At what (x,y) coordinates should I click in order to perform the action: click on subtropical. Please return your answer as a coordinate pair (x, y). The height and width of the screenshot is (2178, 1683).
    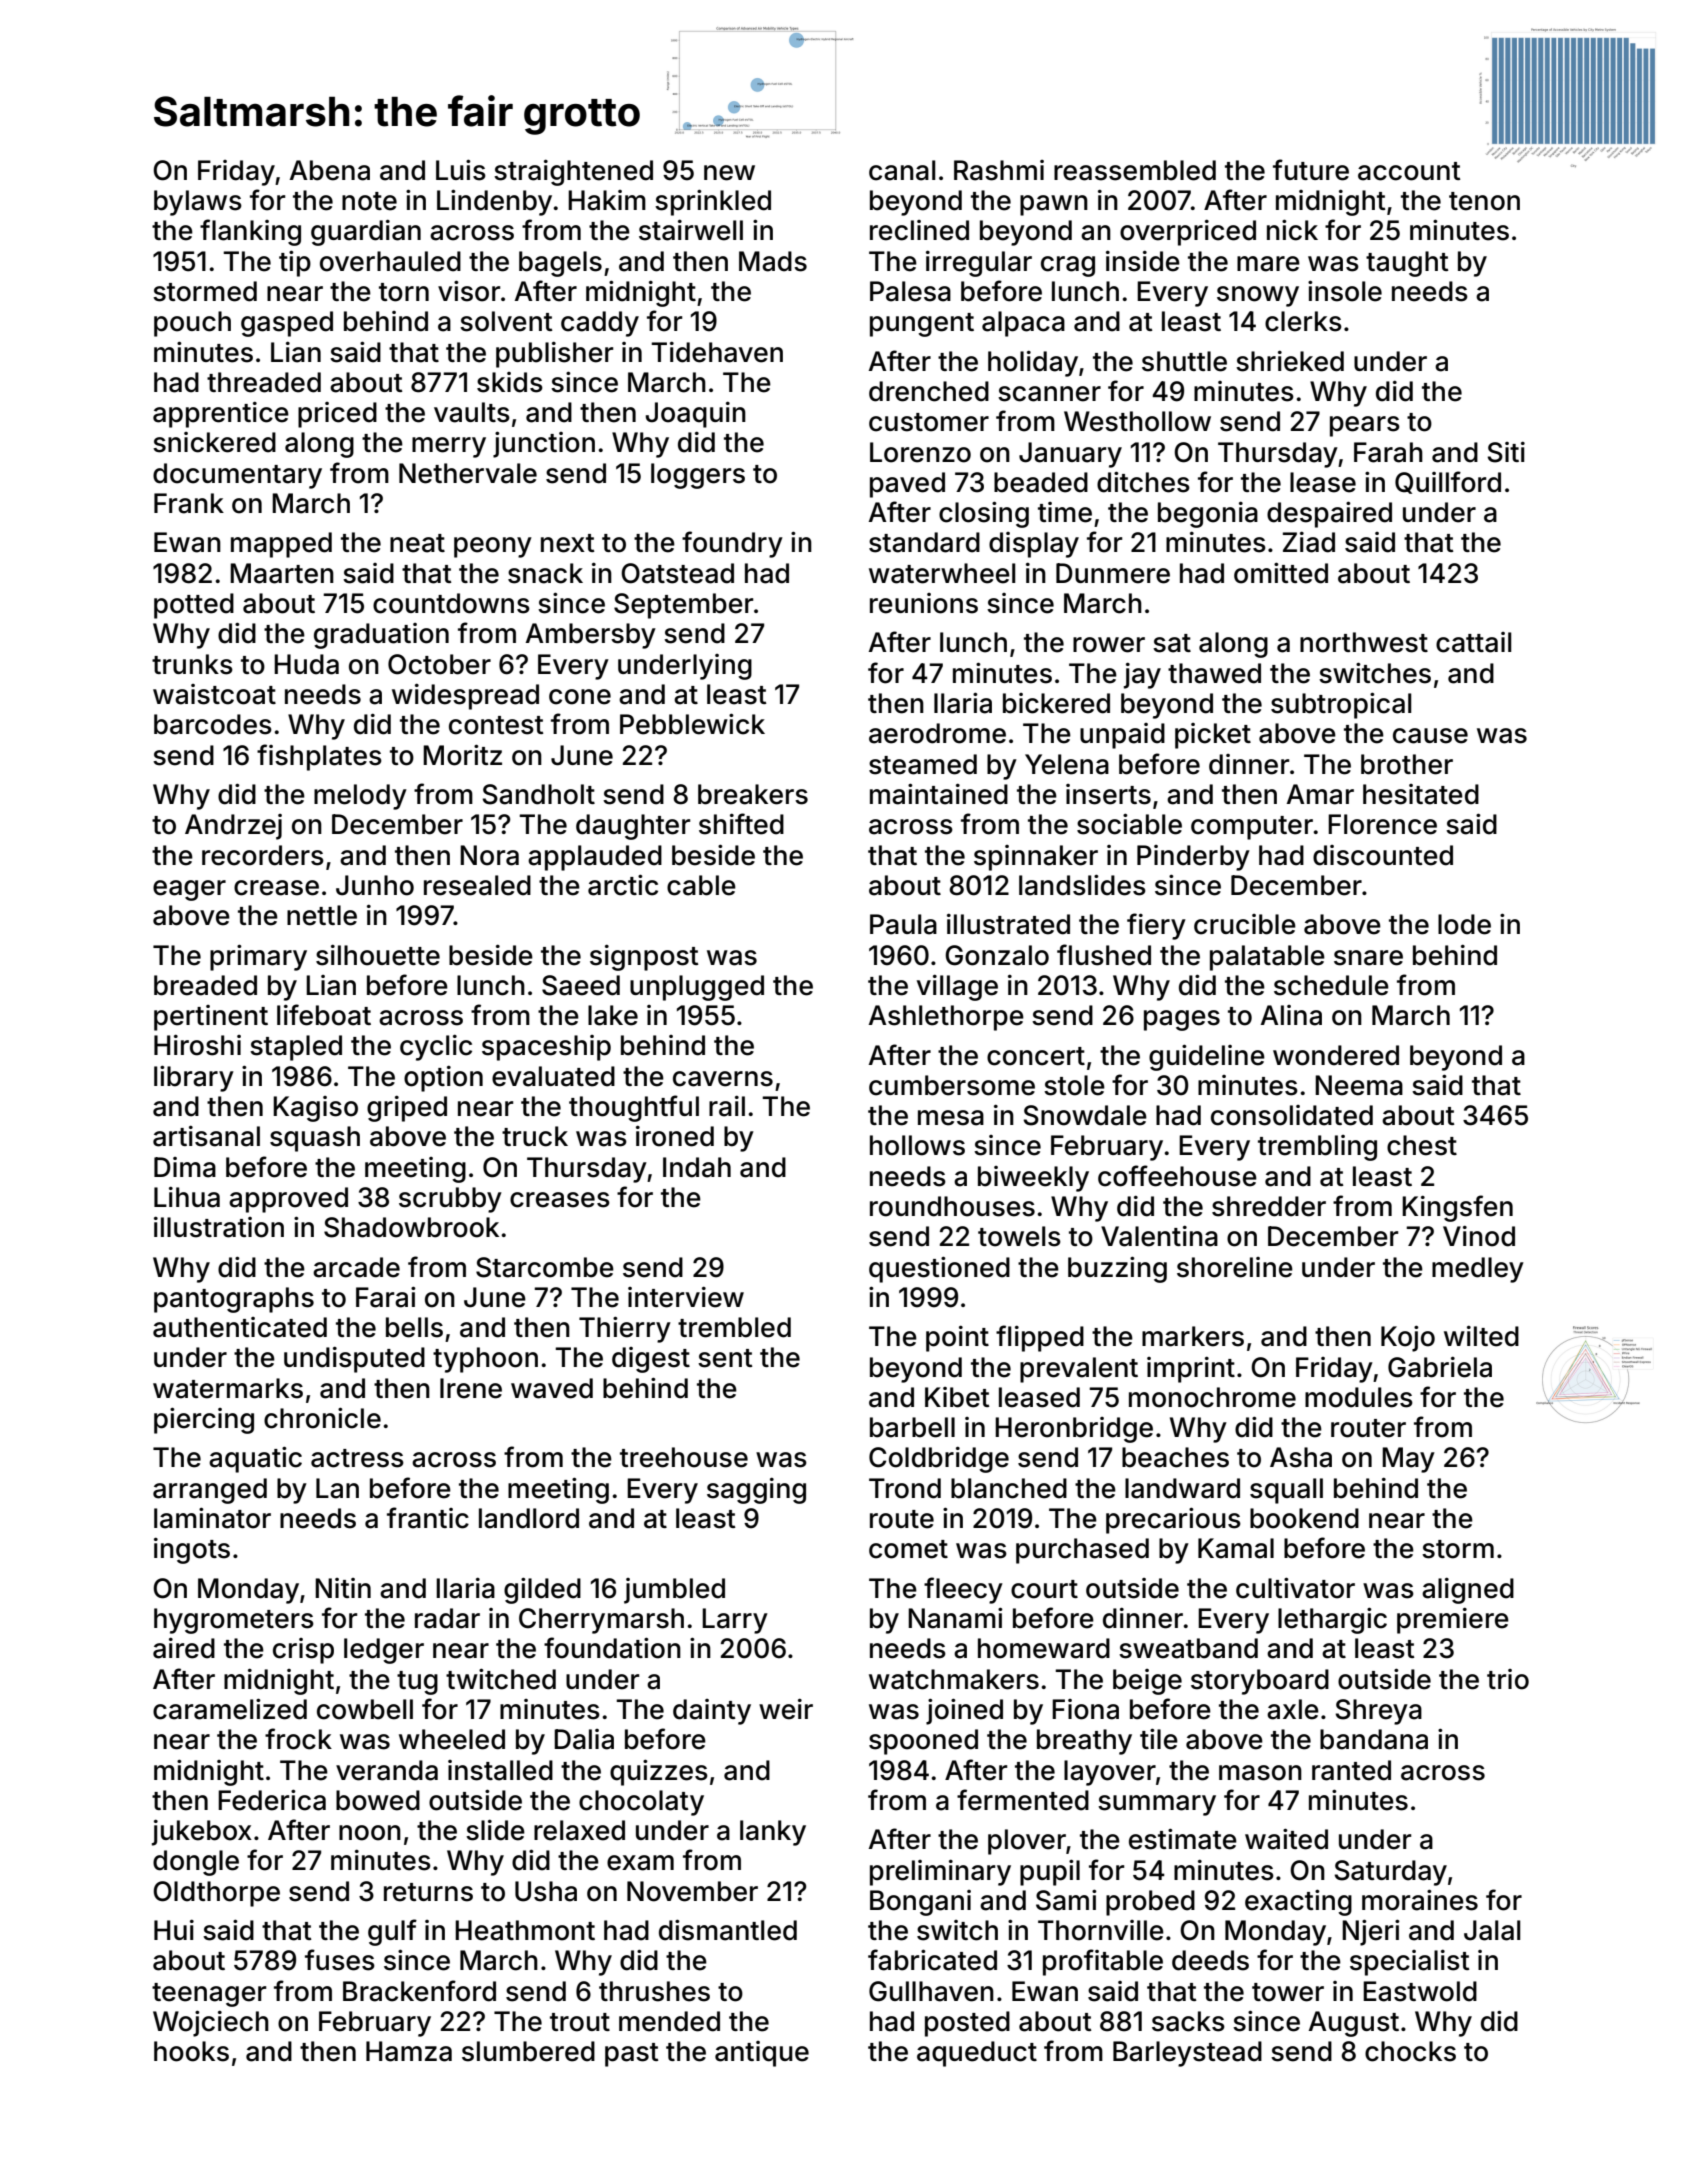
    Looking at the image, I should click on (1341, 705).
